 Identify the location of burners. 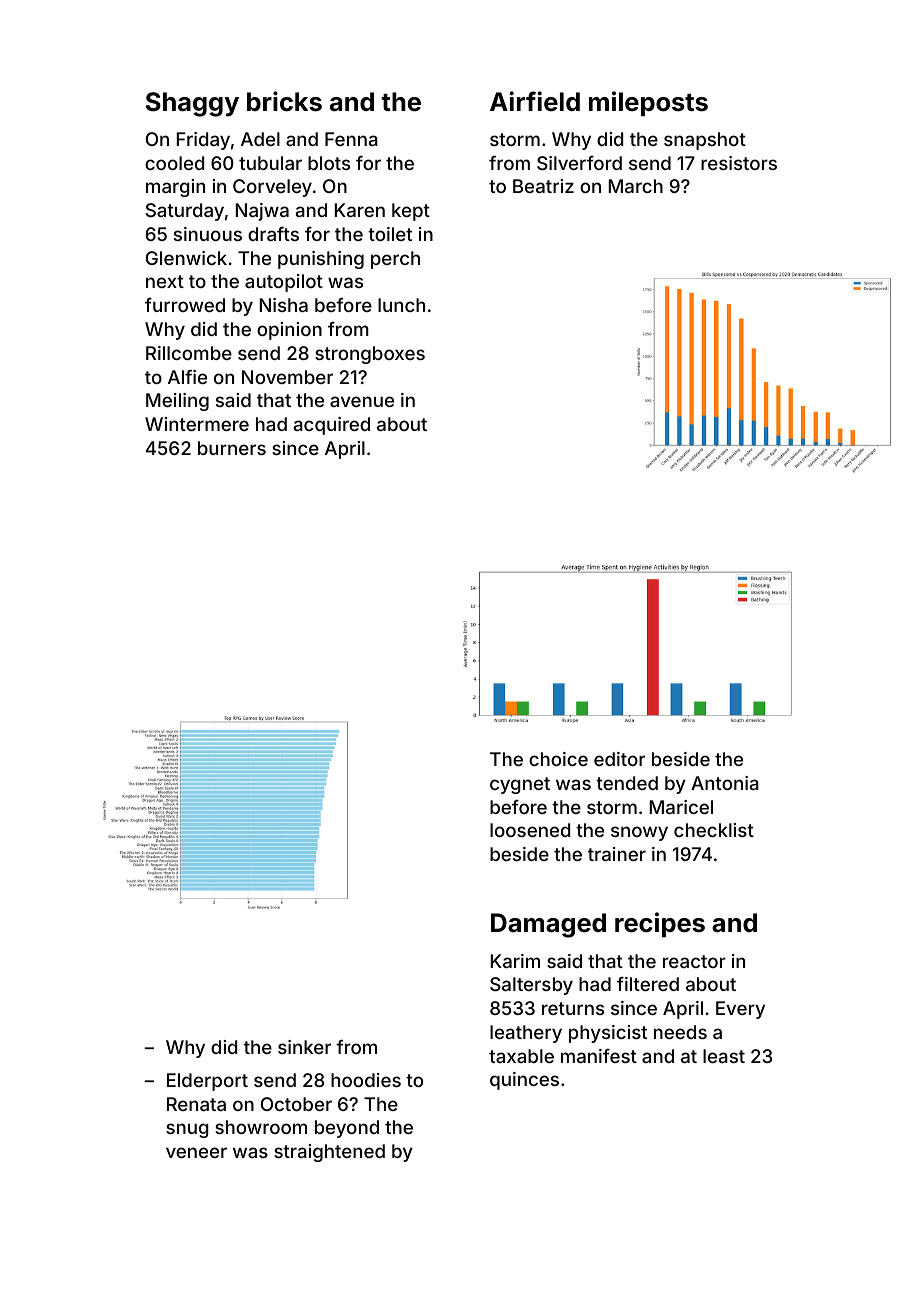
(232, 448).
